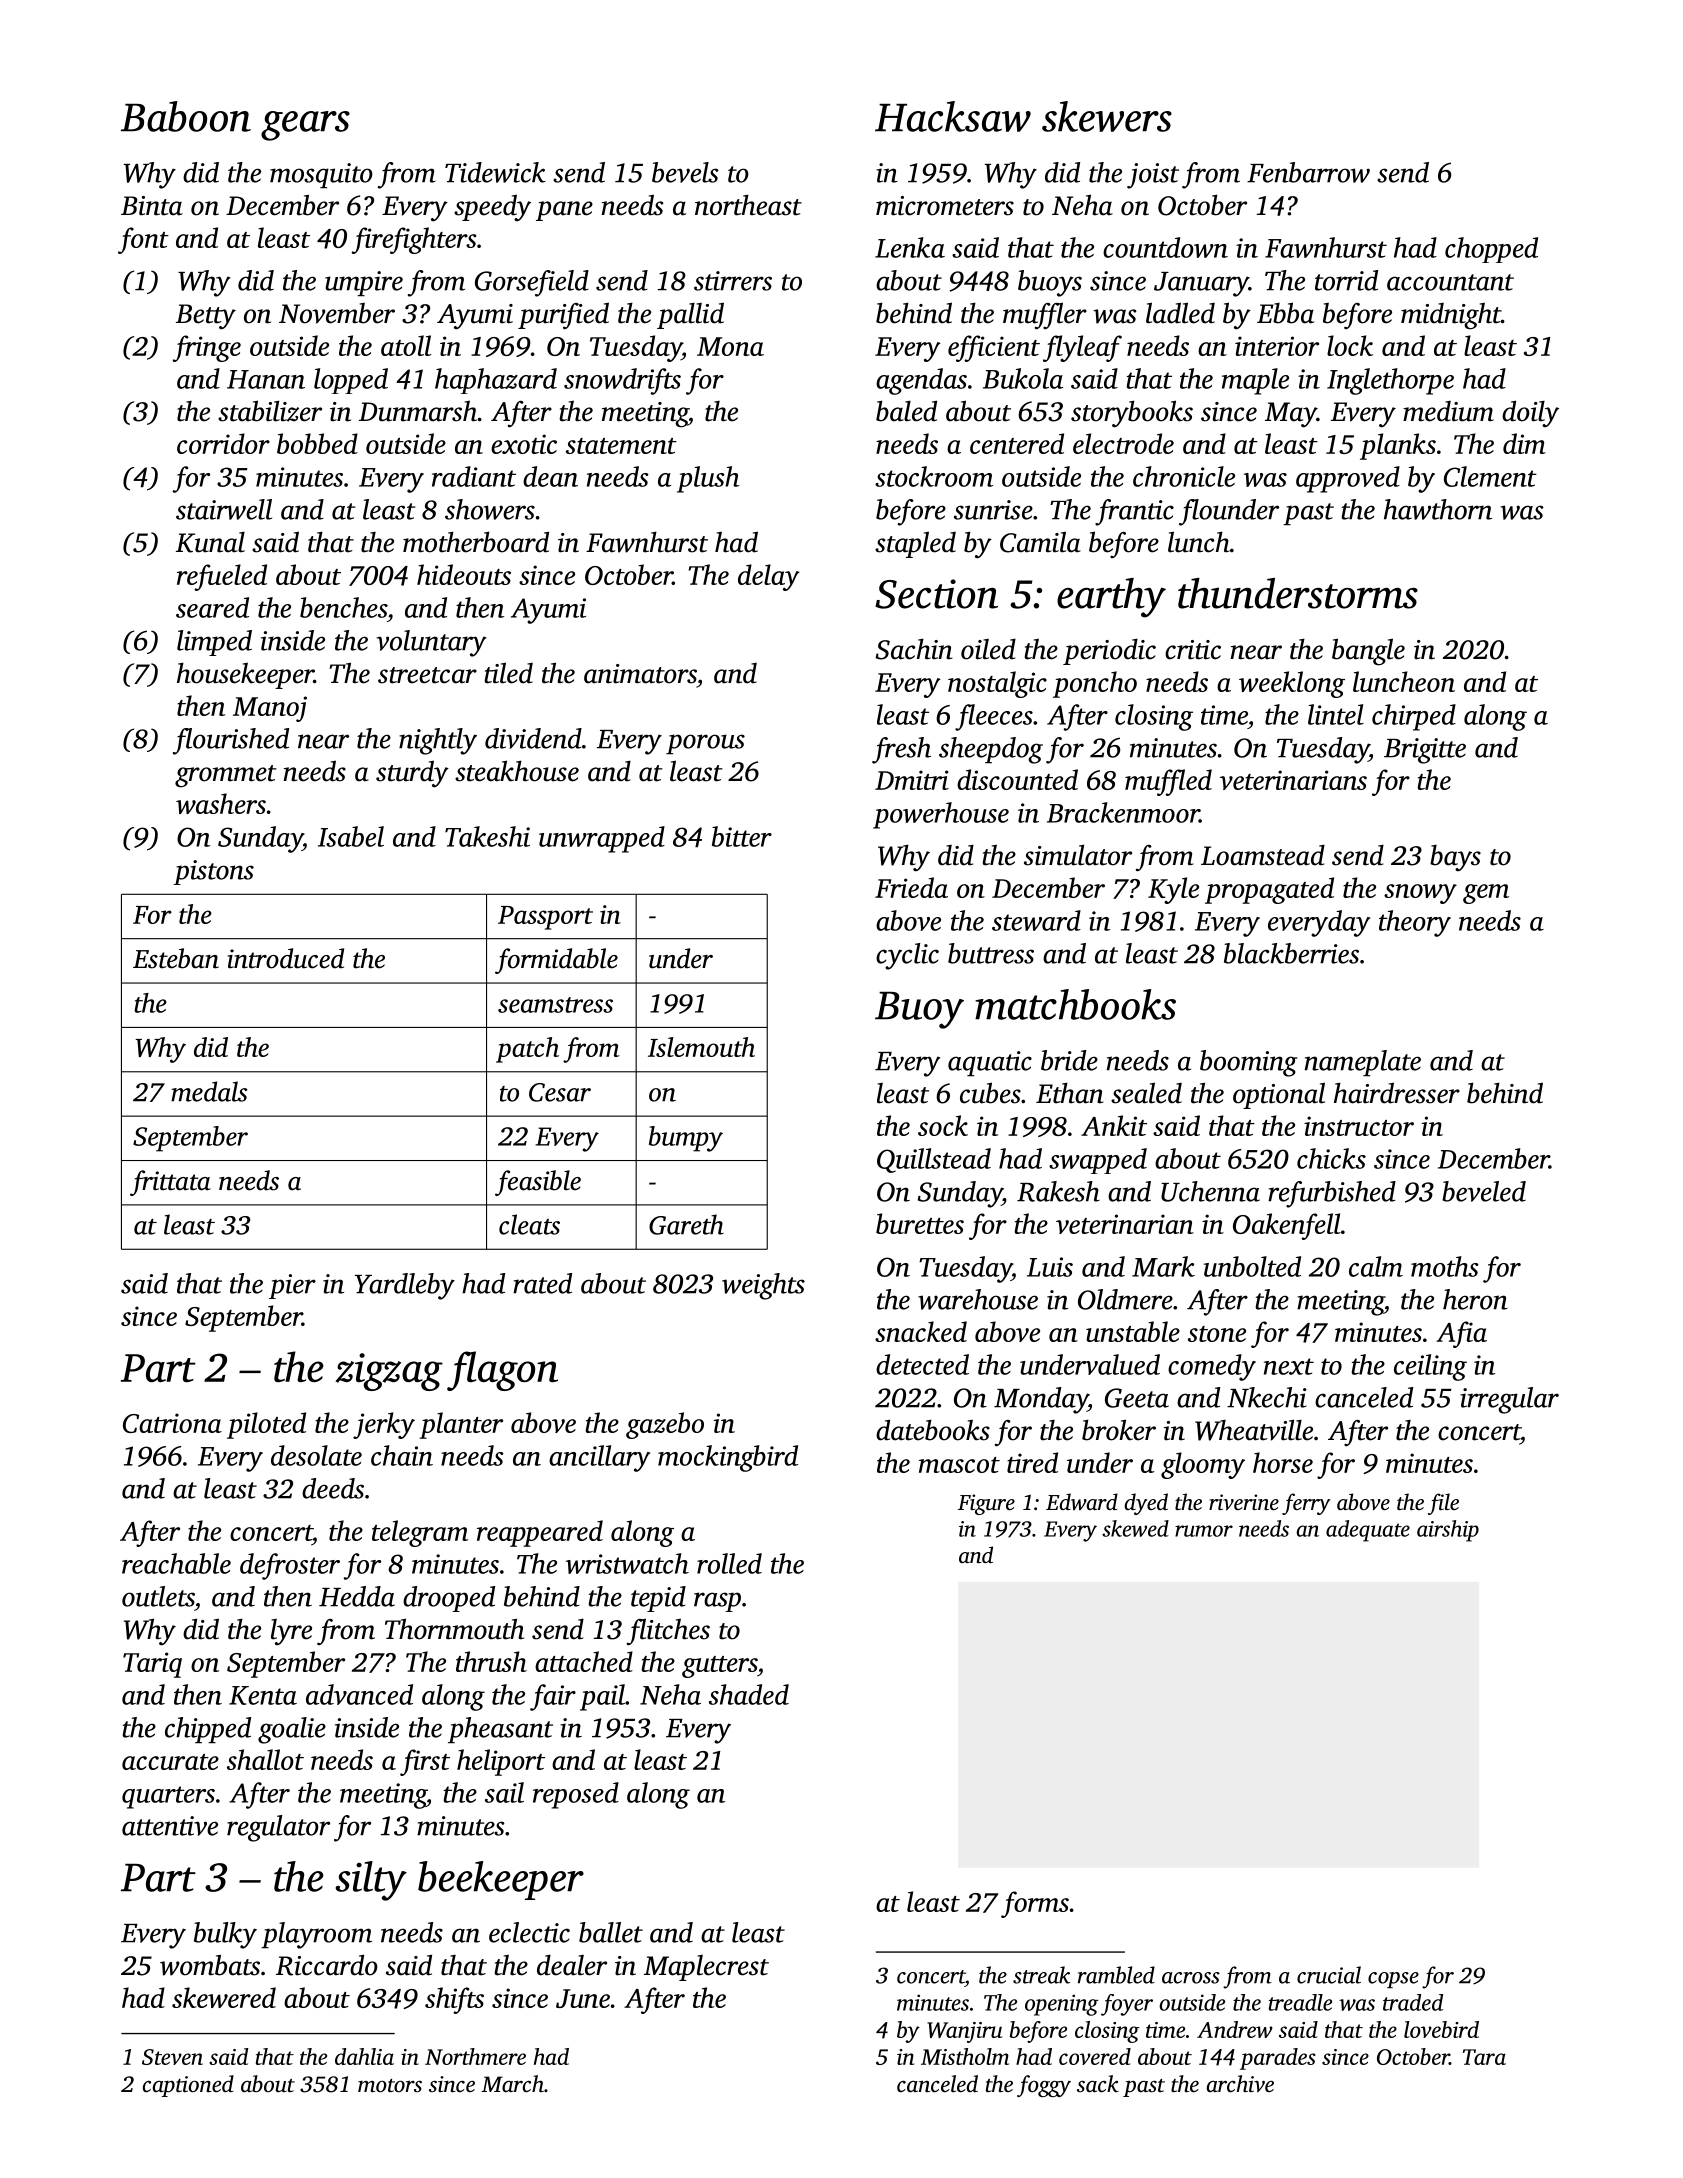 The height and width of the screenshot is (2178, 1683). What do you see at coordinates (487, 836) in the screenshot?
I see `Takeshi` at bounding box center [487, 836].
